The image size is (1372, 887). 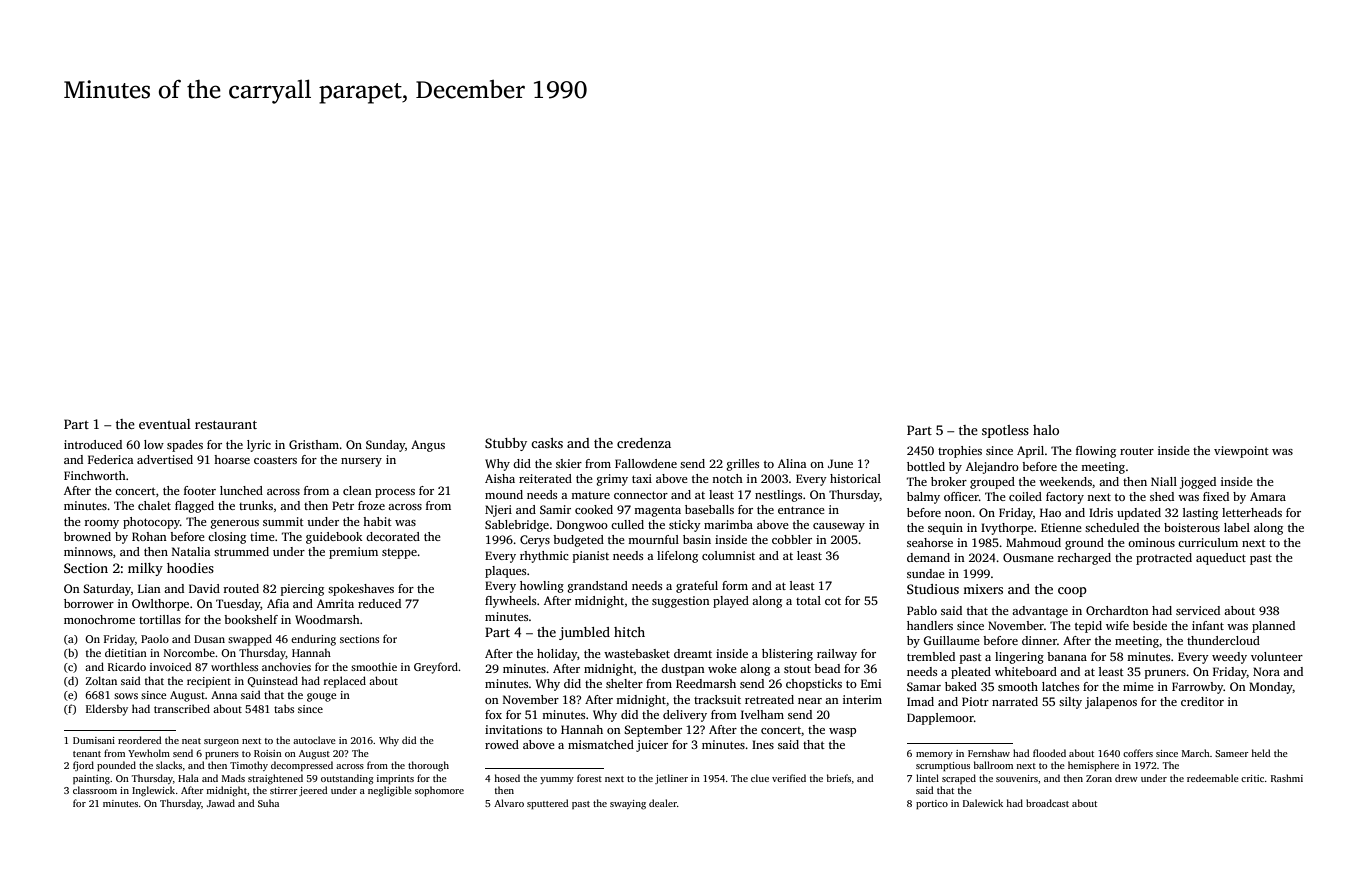 I want to click on aqueduct, so click(x=1221, y=559).
